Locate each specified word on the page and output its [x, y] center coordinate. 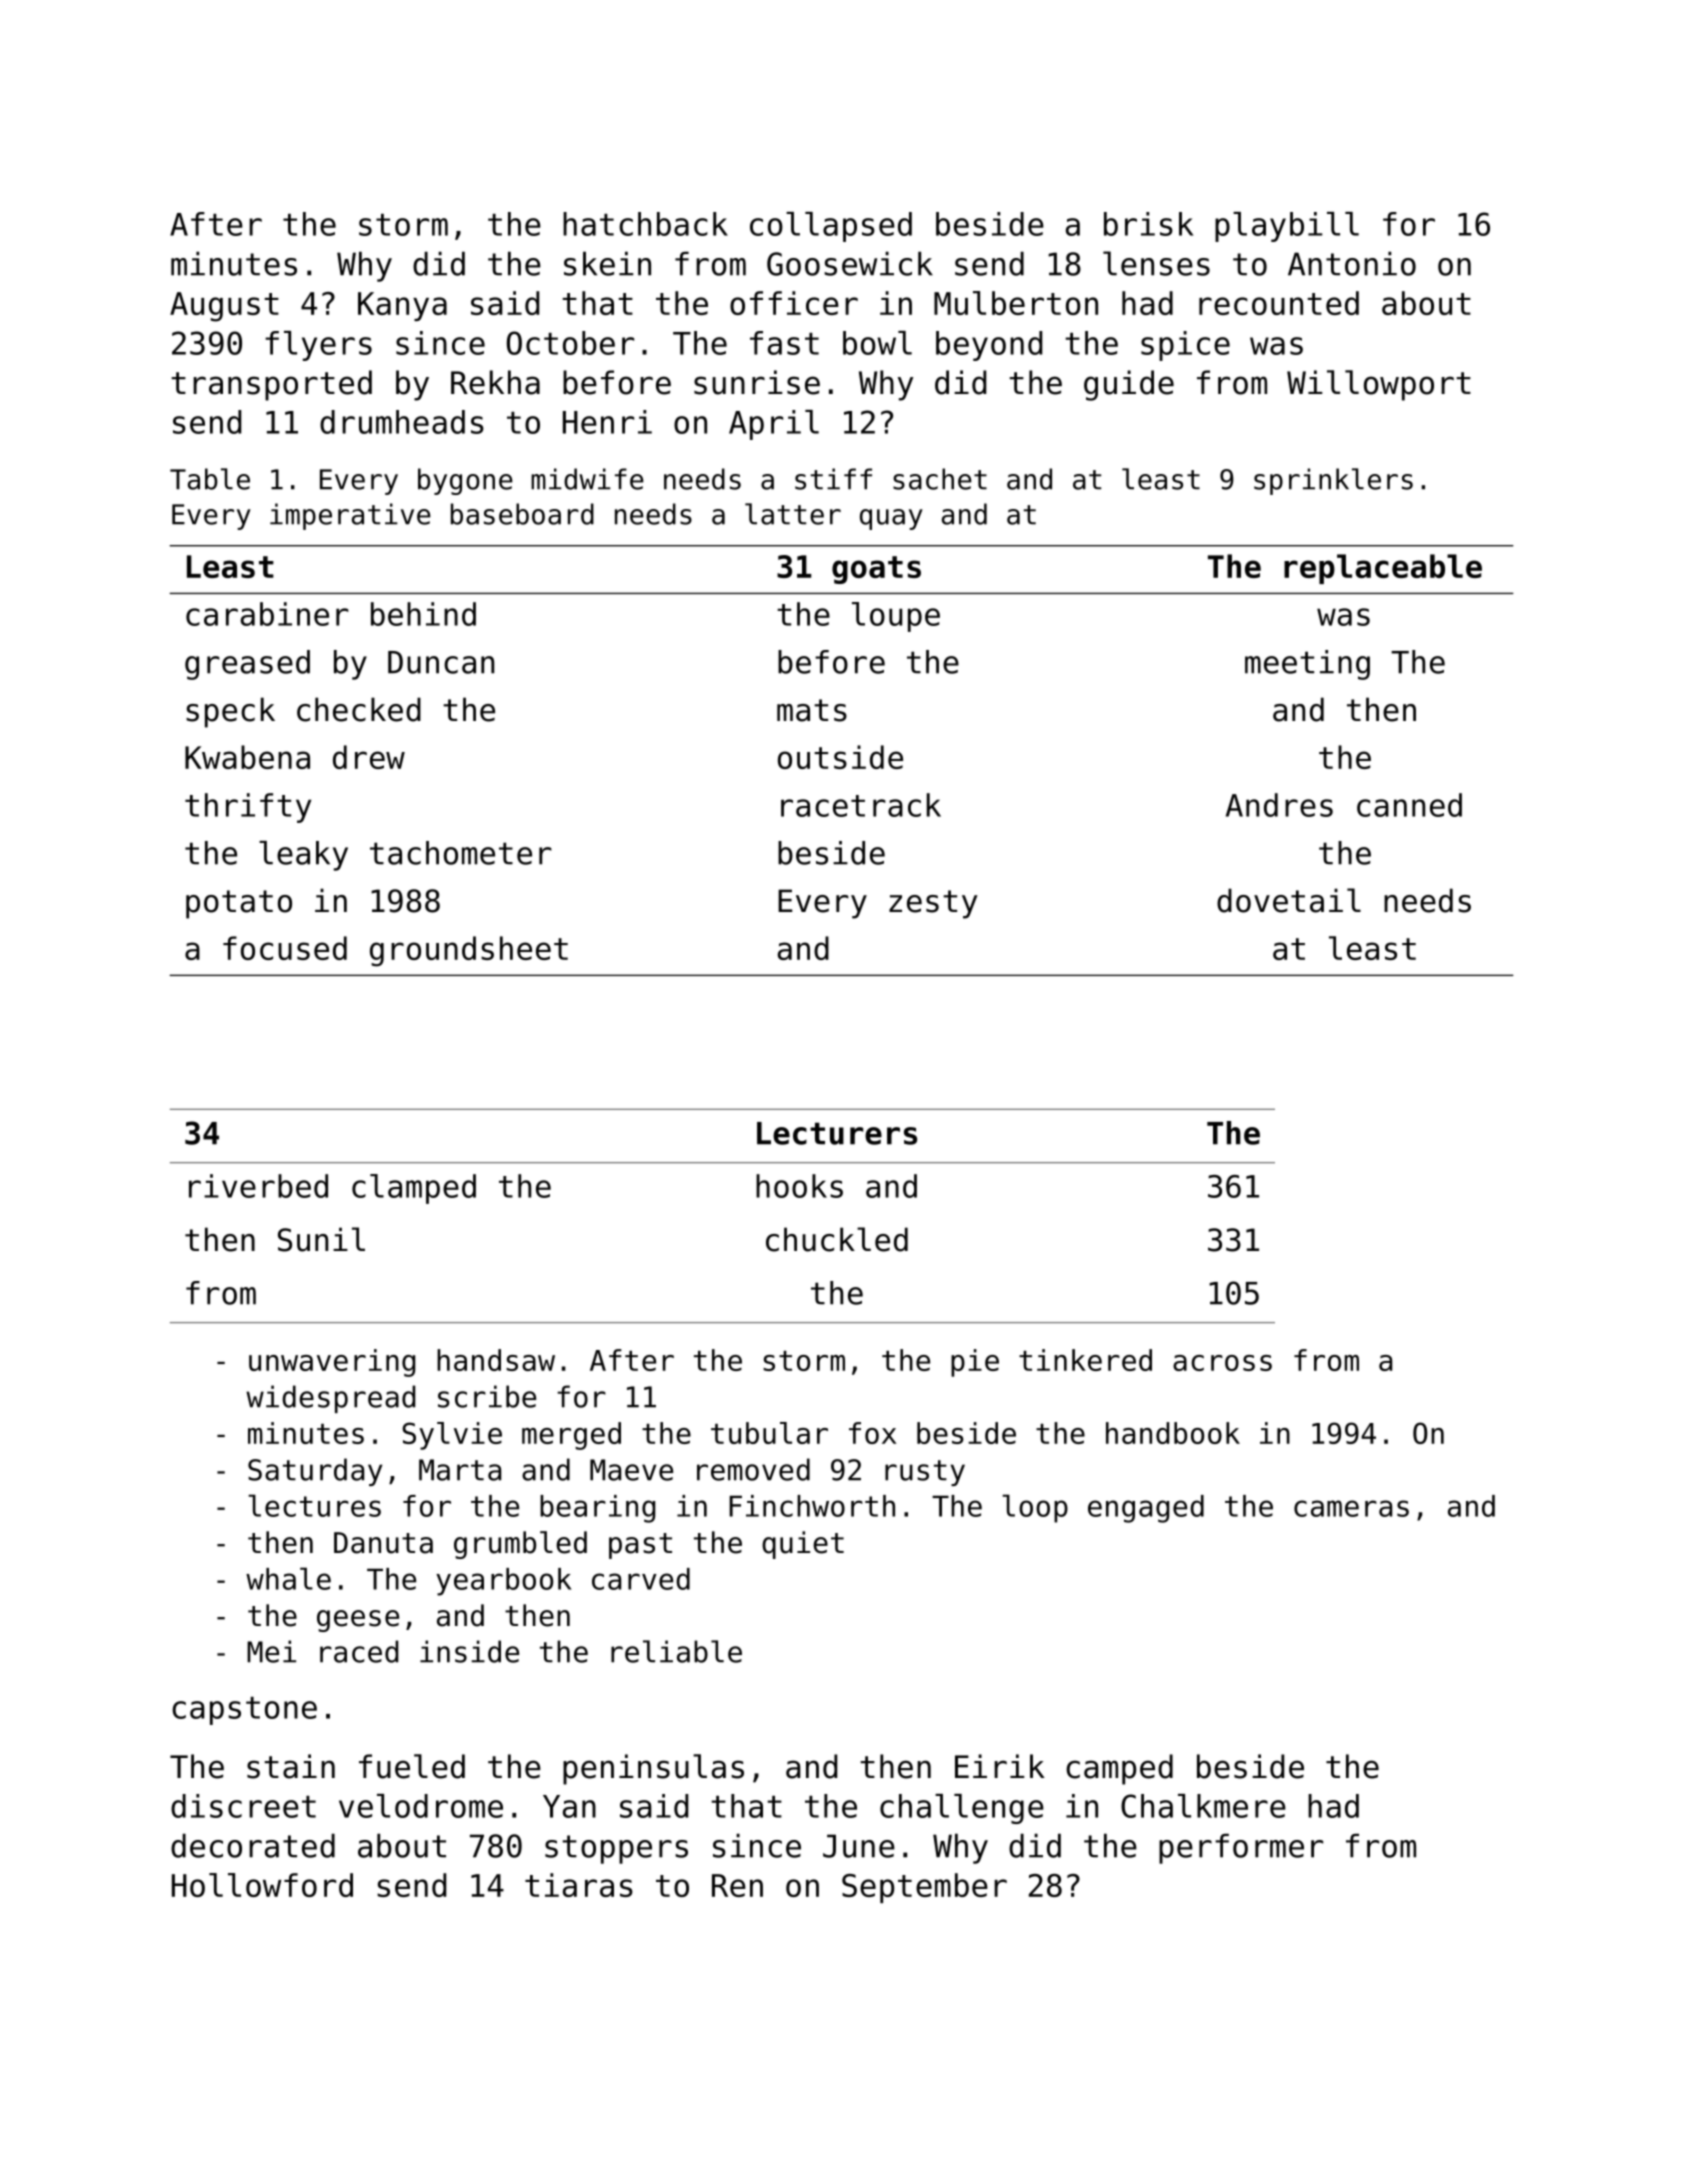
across [1222, 1363]
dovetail [1289, 900]
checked [359, 709]
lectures [314, 1505]
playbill [1287, 227]
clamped [414, 1189]
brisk [1148, 224]
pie [975, 1363]
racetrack [861, 805]
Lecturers [837, 1133]
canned [1409, 805]
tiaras [579, 1885]
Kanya [402, 306]
